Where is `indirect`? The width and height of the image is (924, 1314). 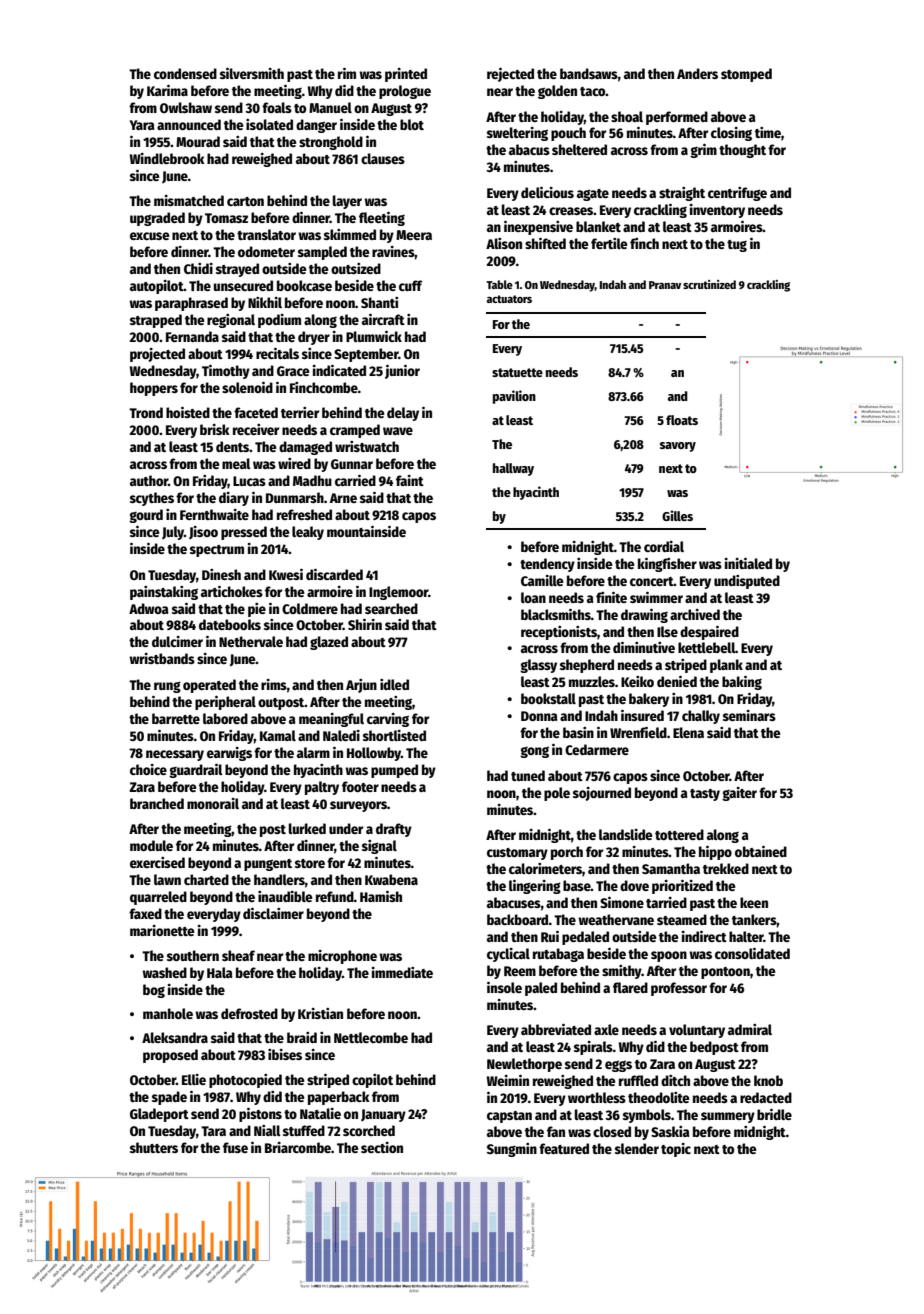
indirect is located at coordinates (704, 936).
